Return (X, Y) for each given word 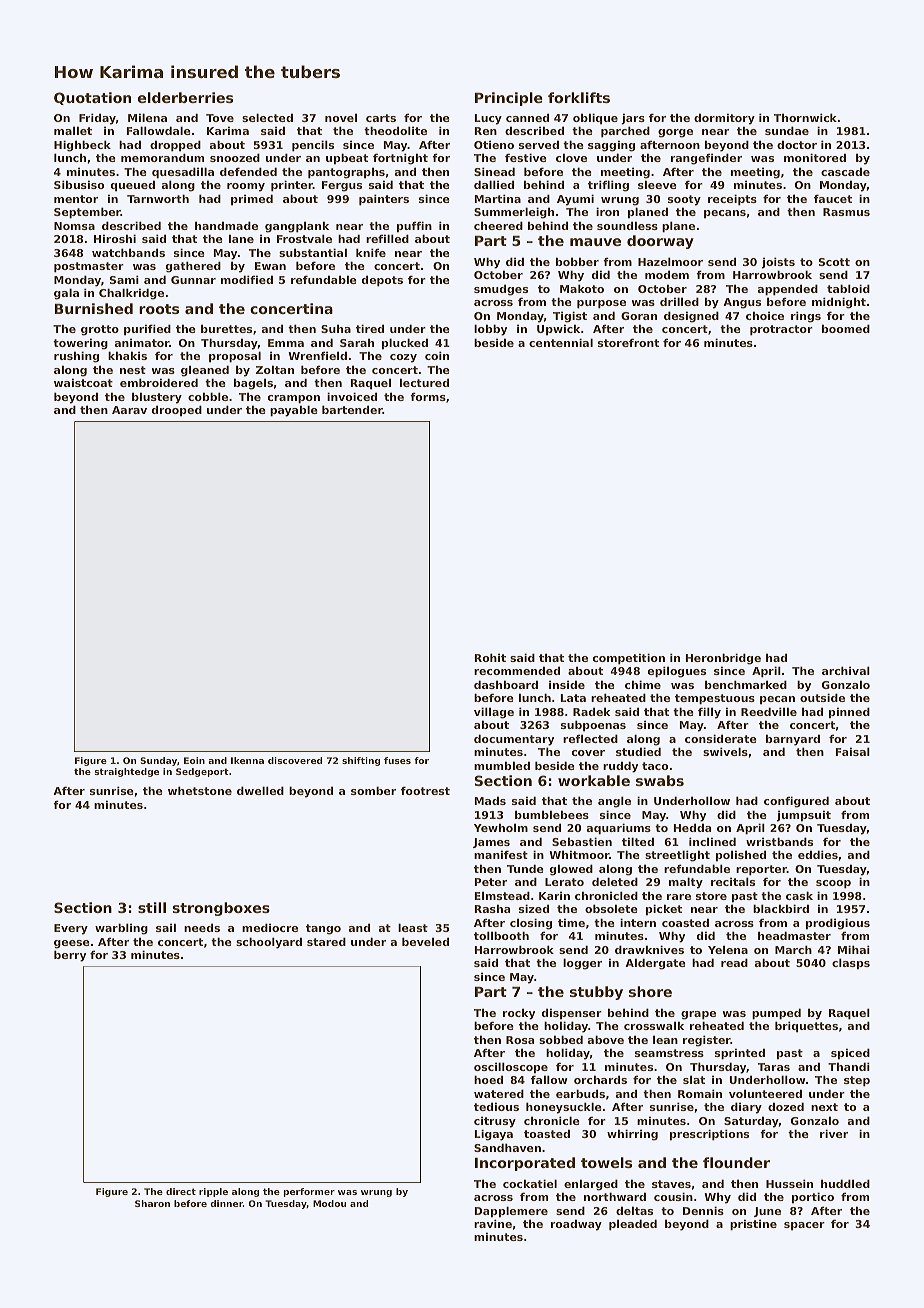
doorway (660, 242)
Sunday (158, 761)
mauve (595, 242)
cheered (498, 225)
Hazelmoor (670, 261)
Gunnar (193, 280)
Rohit (490, 657)
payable (294, 411)
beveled (425, 941)
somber (373, 790)
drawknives (649, 949)
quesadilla (183, 173)
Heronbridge (723, 659)
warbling (121, 929)
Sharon (152, 1203)
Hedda (692, 827)
